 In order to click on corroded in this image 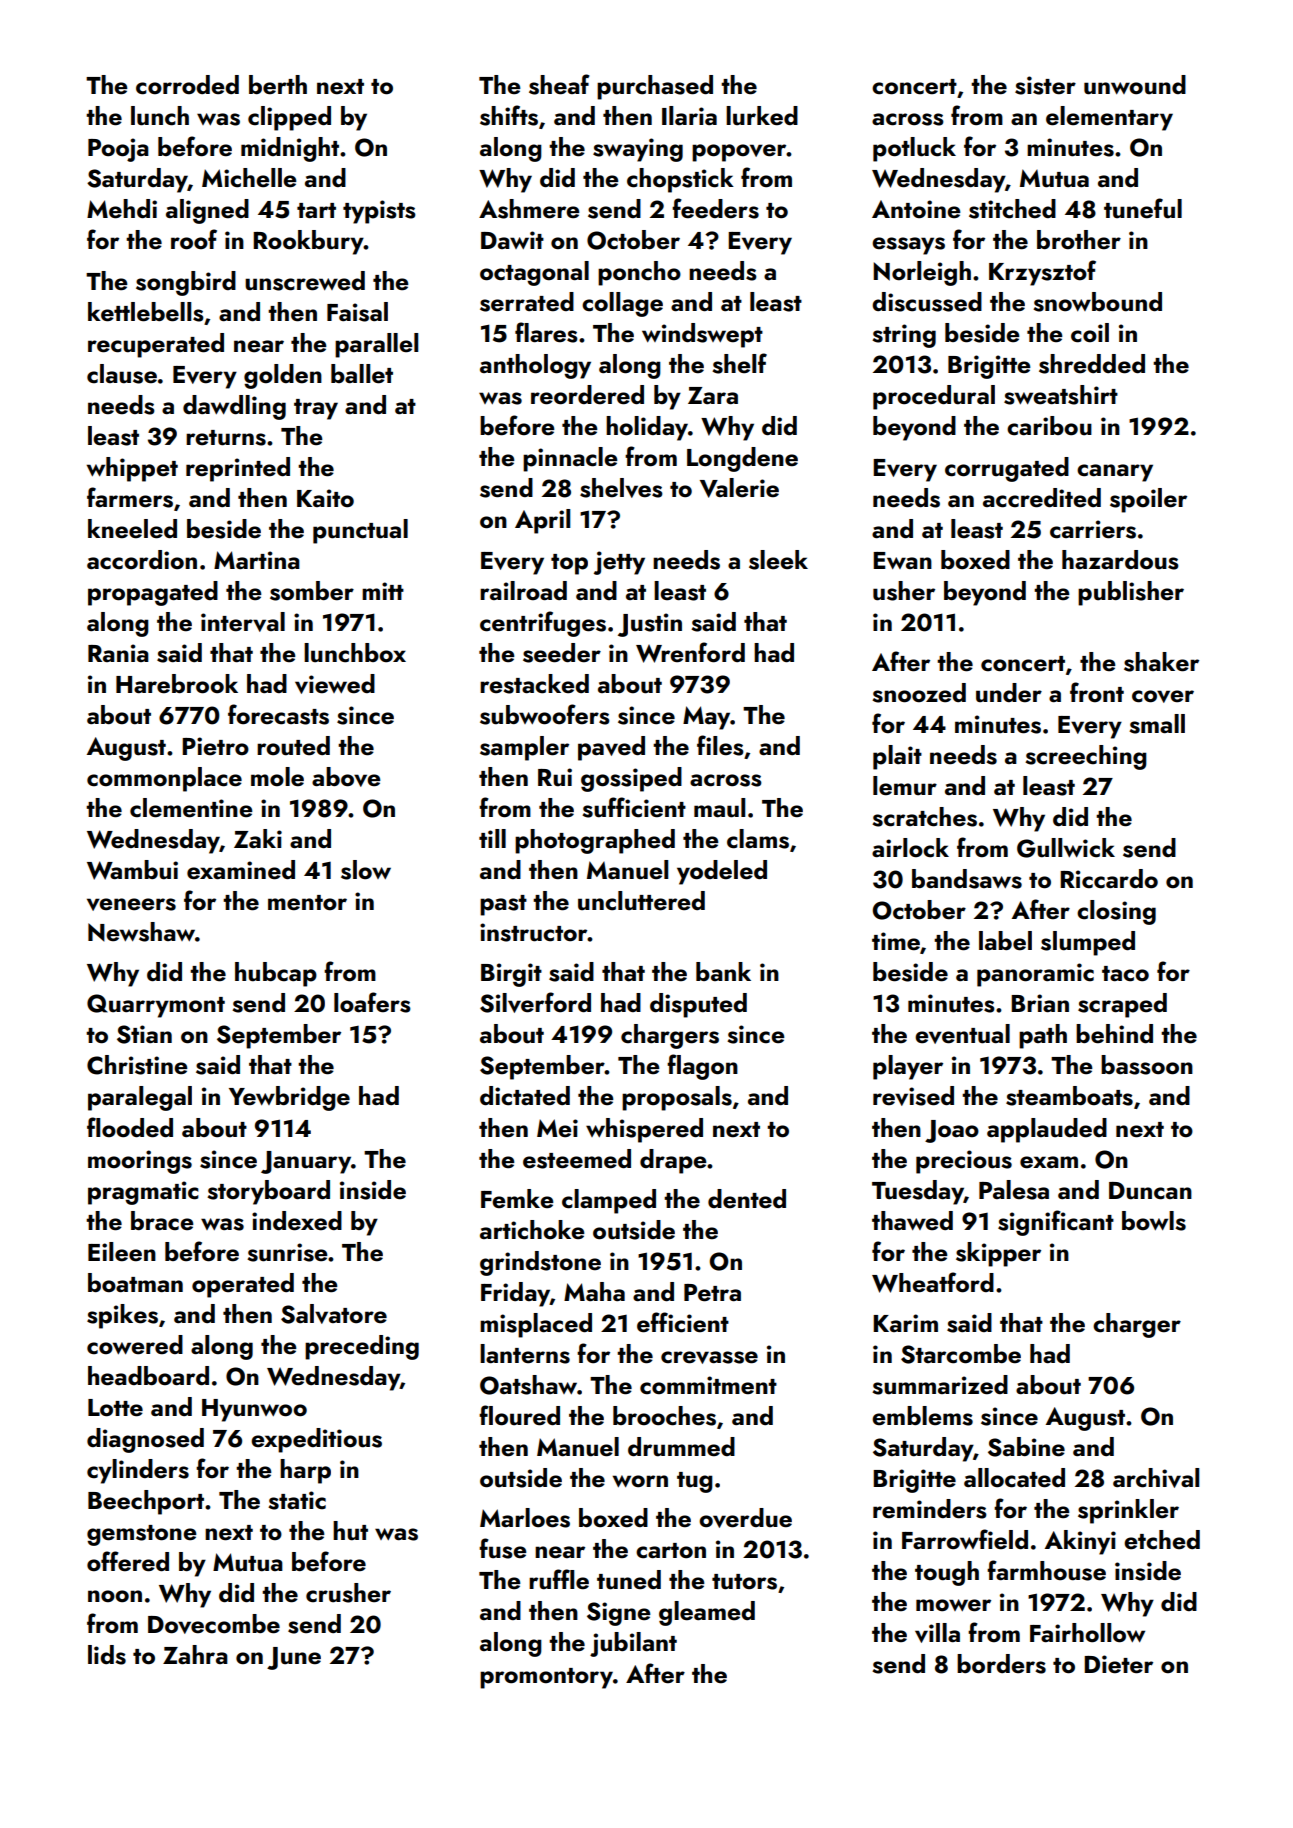, I will do `click(187, 85)`.
